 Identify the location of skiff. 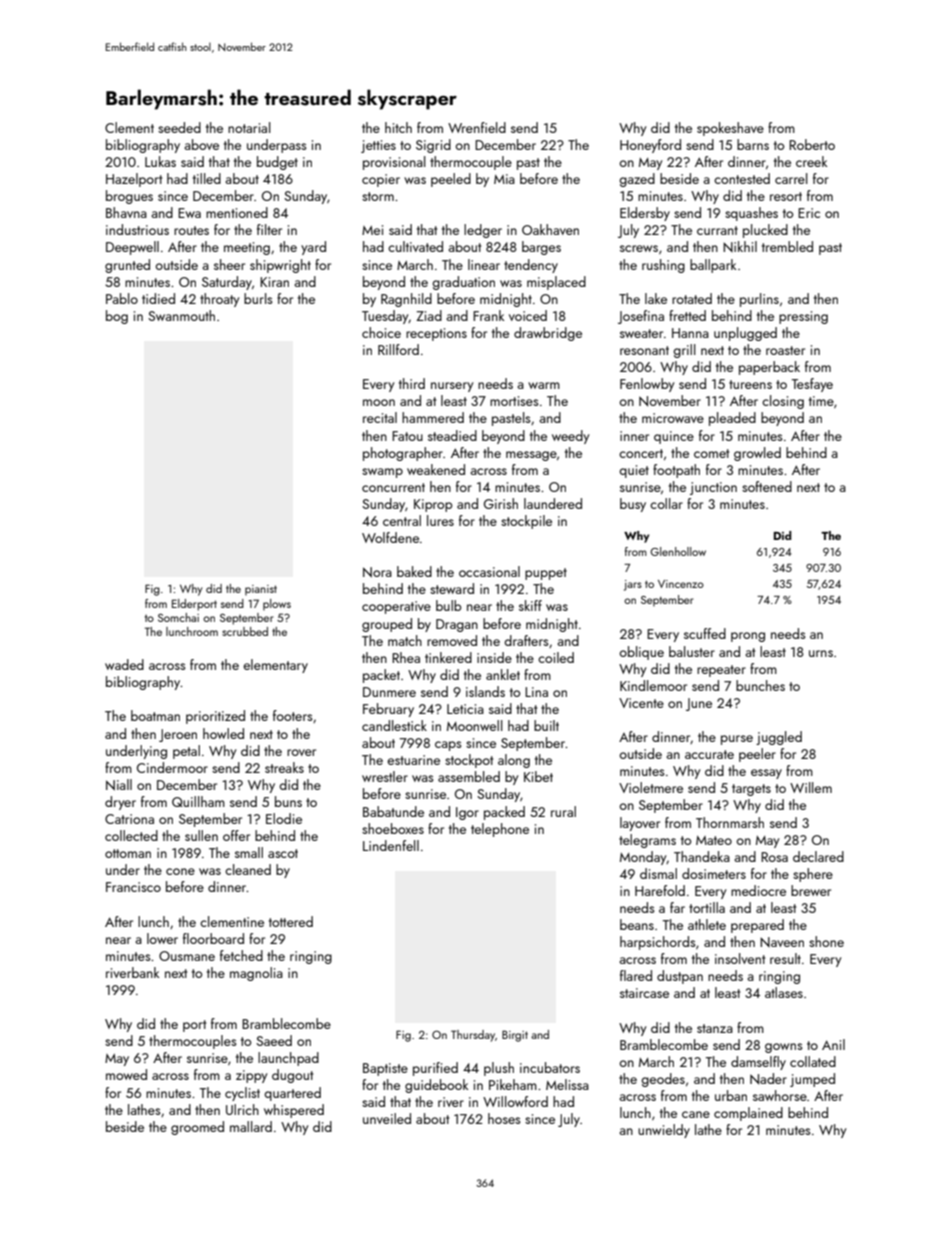
(530, 605).
